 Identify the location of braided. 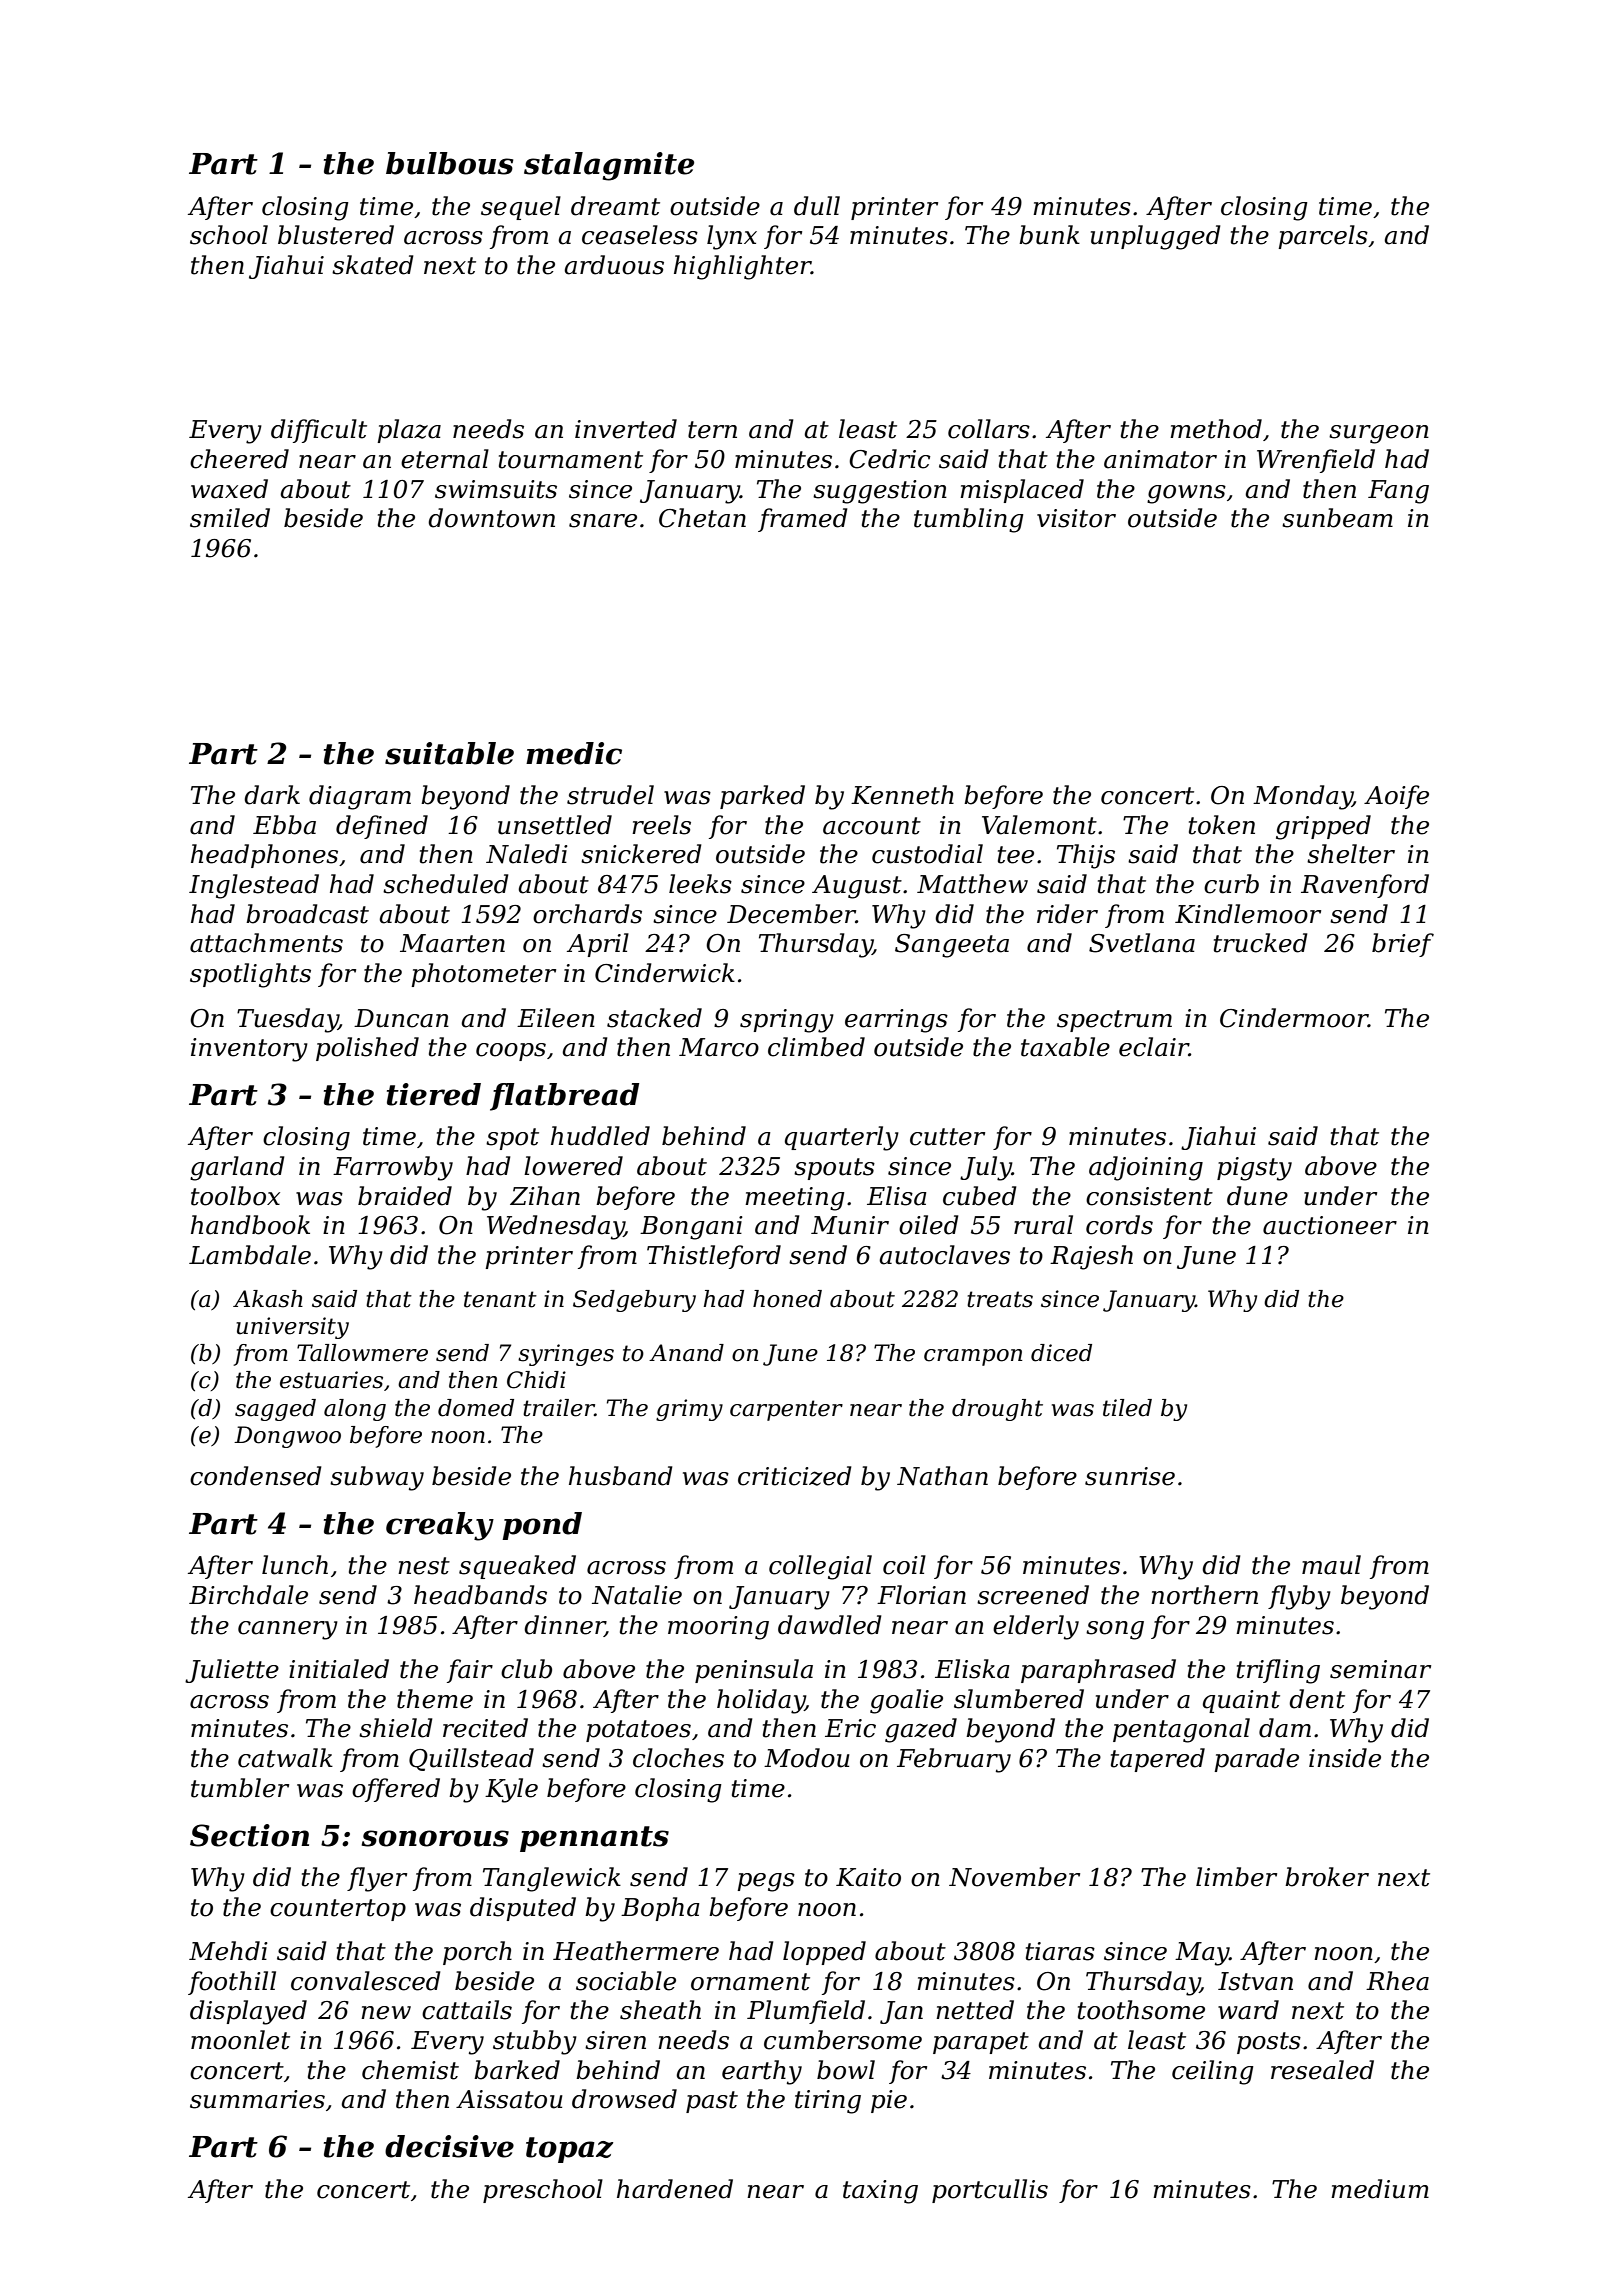
(405, 1196).
